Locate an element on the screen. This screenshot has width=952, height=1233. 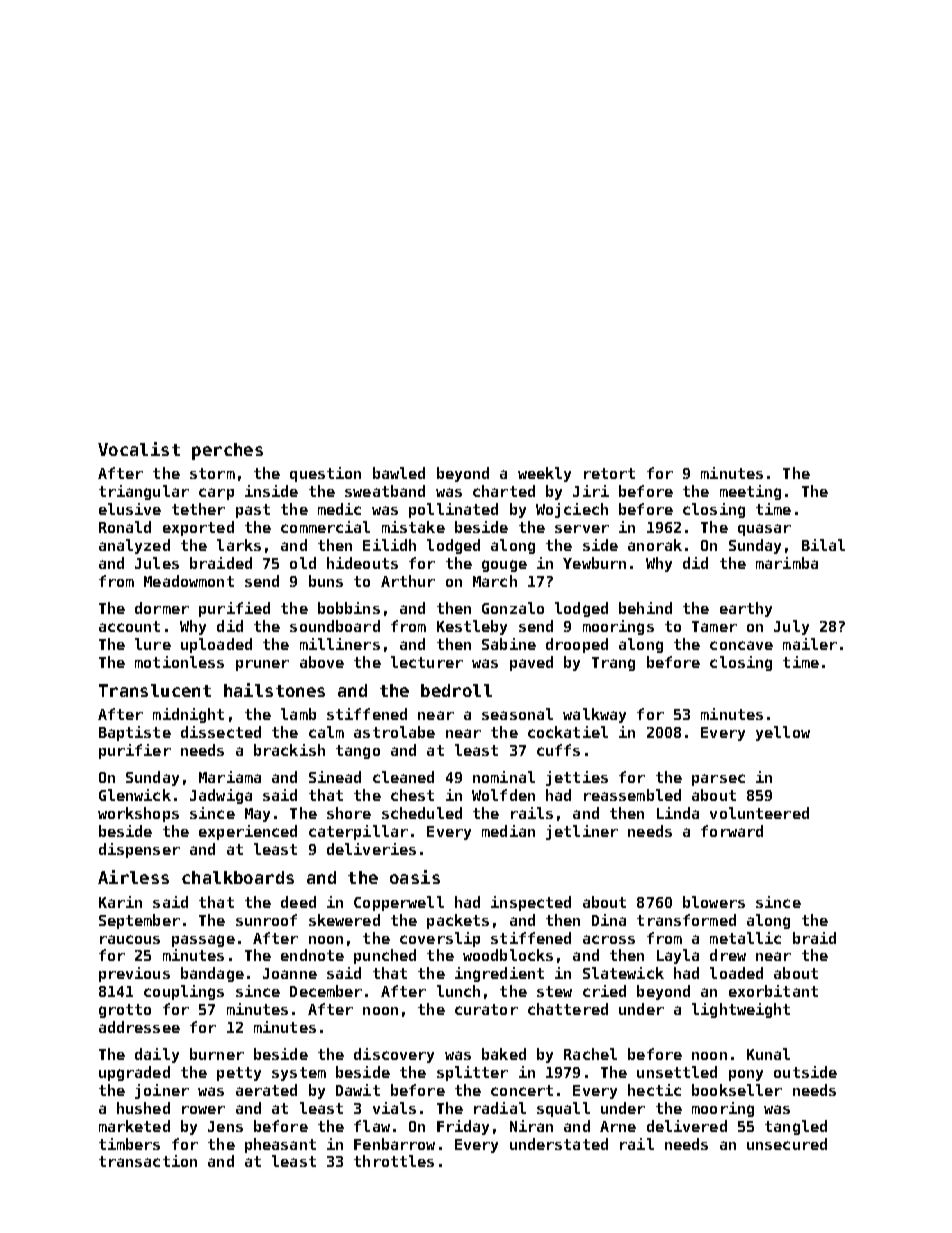
mailer is located at coordinates (810, 644).
